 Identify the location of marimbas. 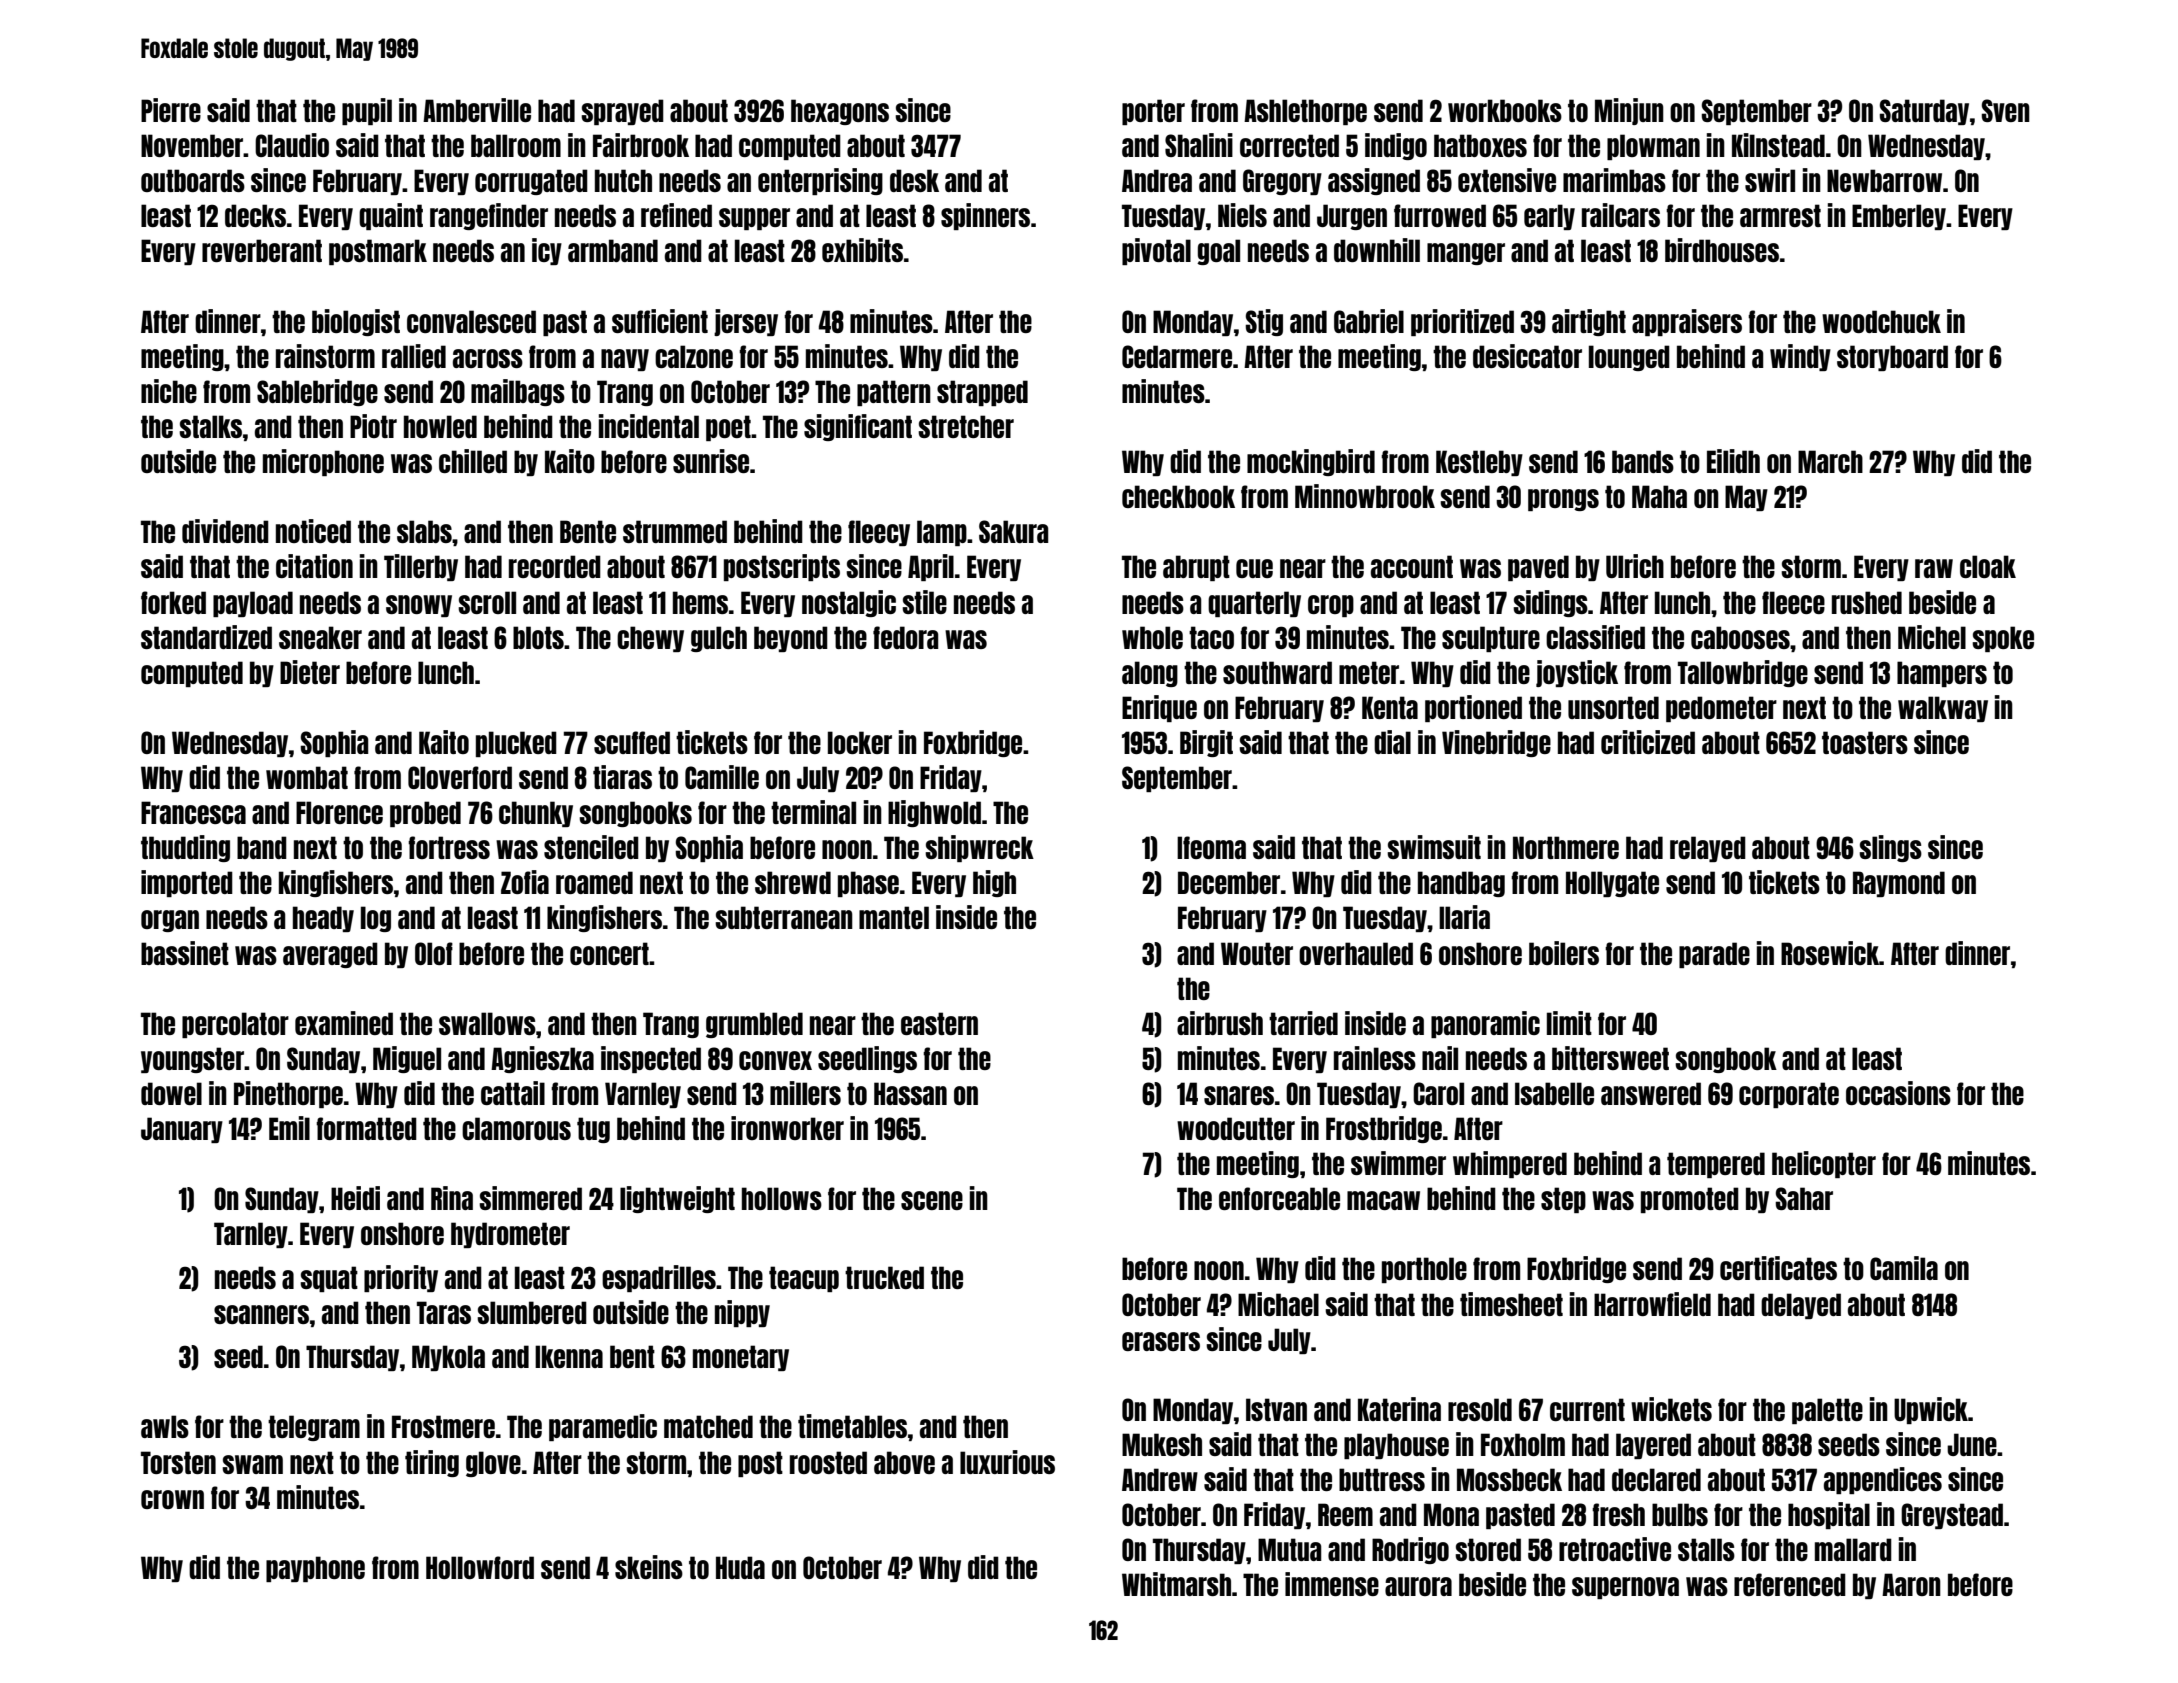
(1614, 180).
